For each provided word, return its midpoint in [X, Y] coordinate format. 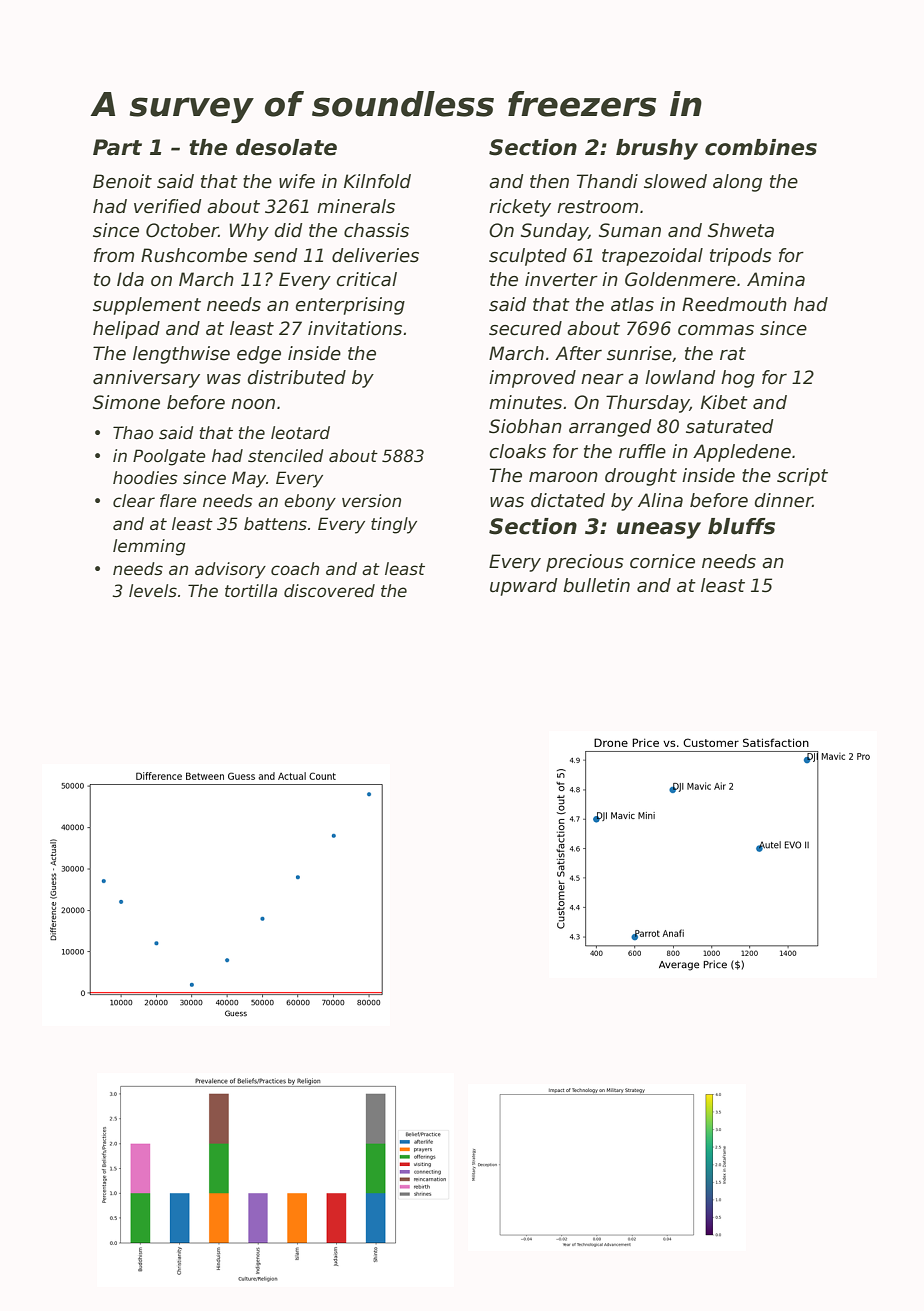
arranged [610, 428]
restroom [597, 207]
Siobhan [525, 426]
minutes [525, 402]
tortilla [251, 591]
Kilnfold [377, 181]
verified [168, 206]
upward [524, 587]
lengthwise [181, 355]
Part [117, 147]
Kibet [724, 402]
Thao [133, 433]
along [737, 183]
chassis [376, 230]
